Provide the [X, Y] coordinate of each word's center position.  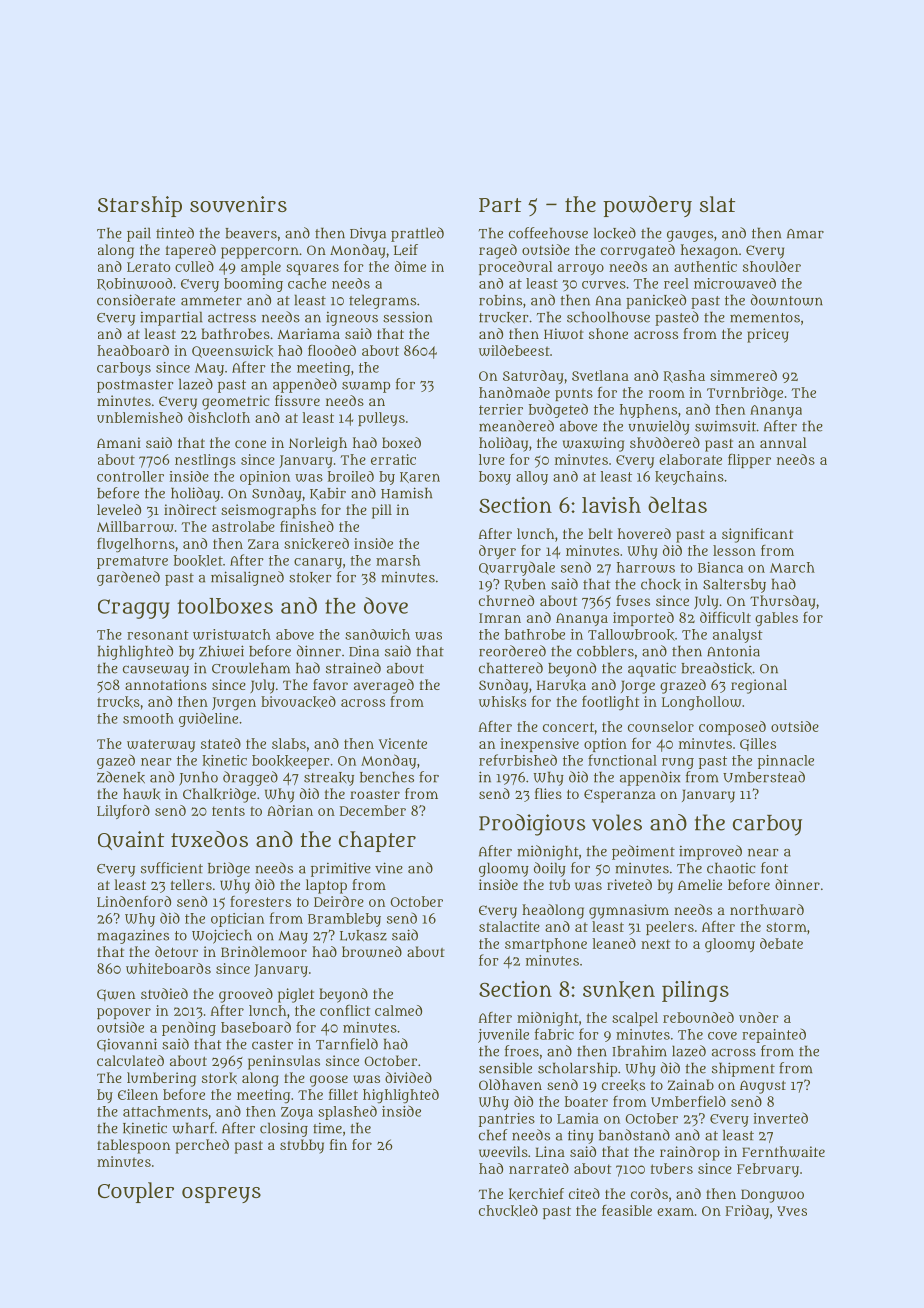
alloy [532, 478]
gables [776, 619]
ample [261, 268]
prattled [417, 234]
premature [132, 562]
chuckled [508, 1211]
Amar [805, 234]
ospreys [221, 1195]
